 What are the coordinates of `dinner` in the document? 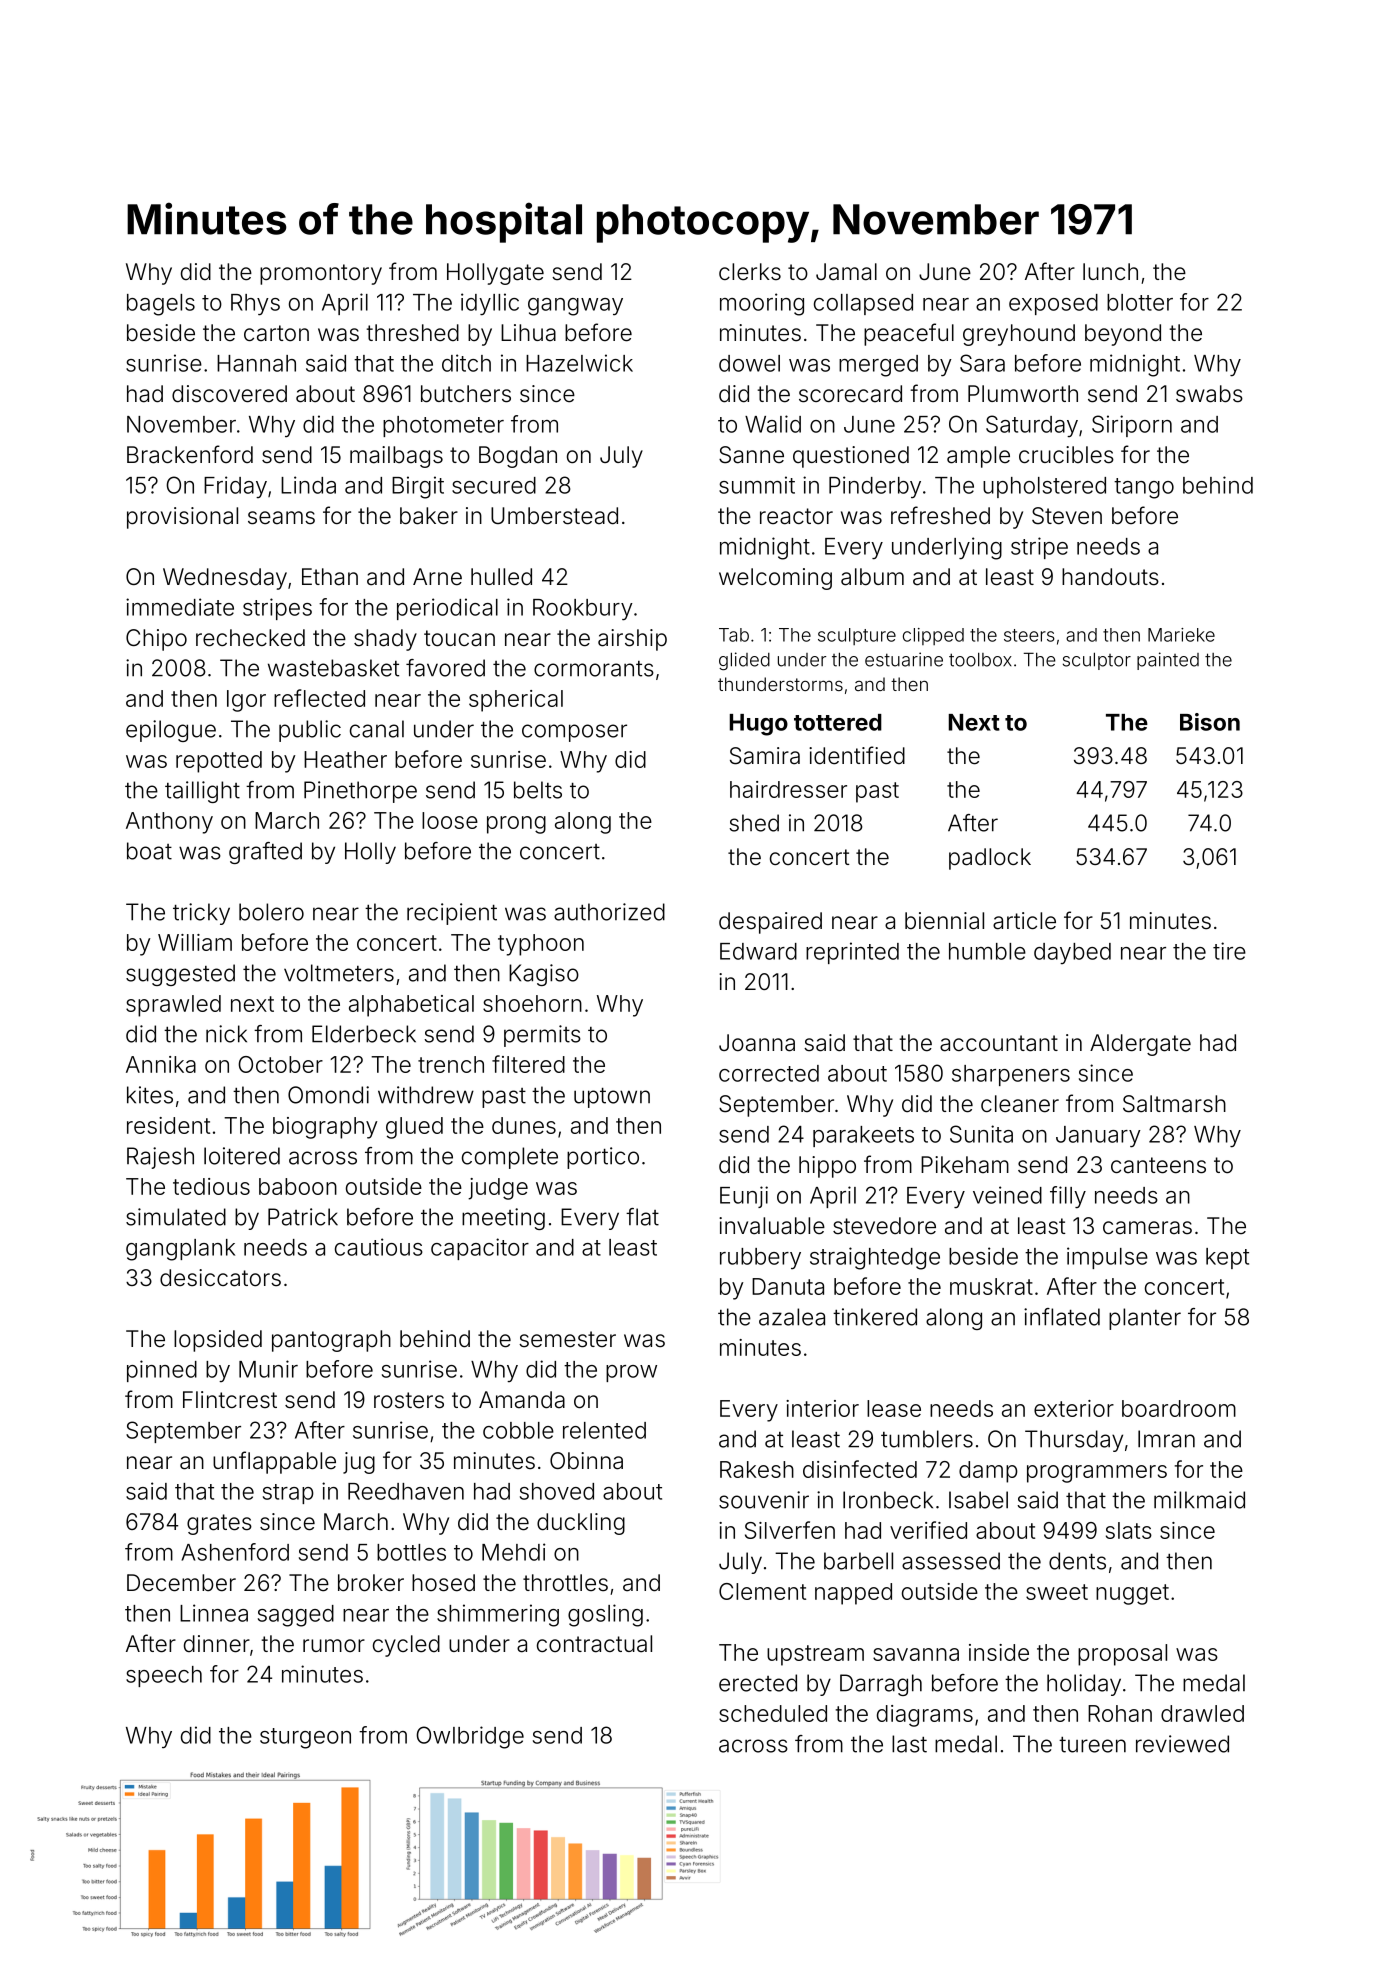 It's located at (217, 1644).
